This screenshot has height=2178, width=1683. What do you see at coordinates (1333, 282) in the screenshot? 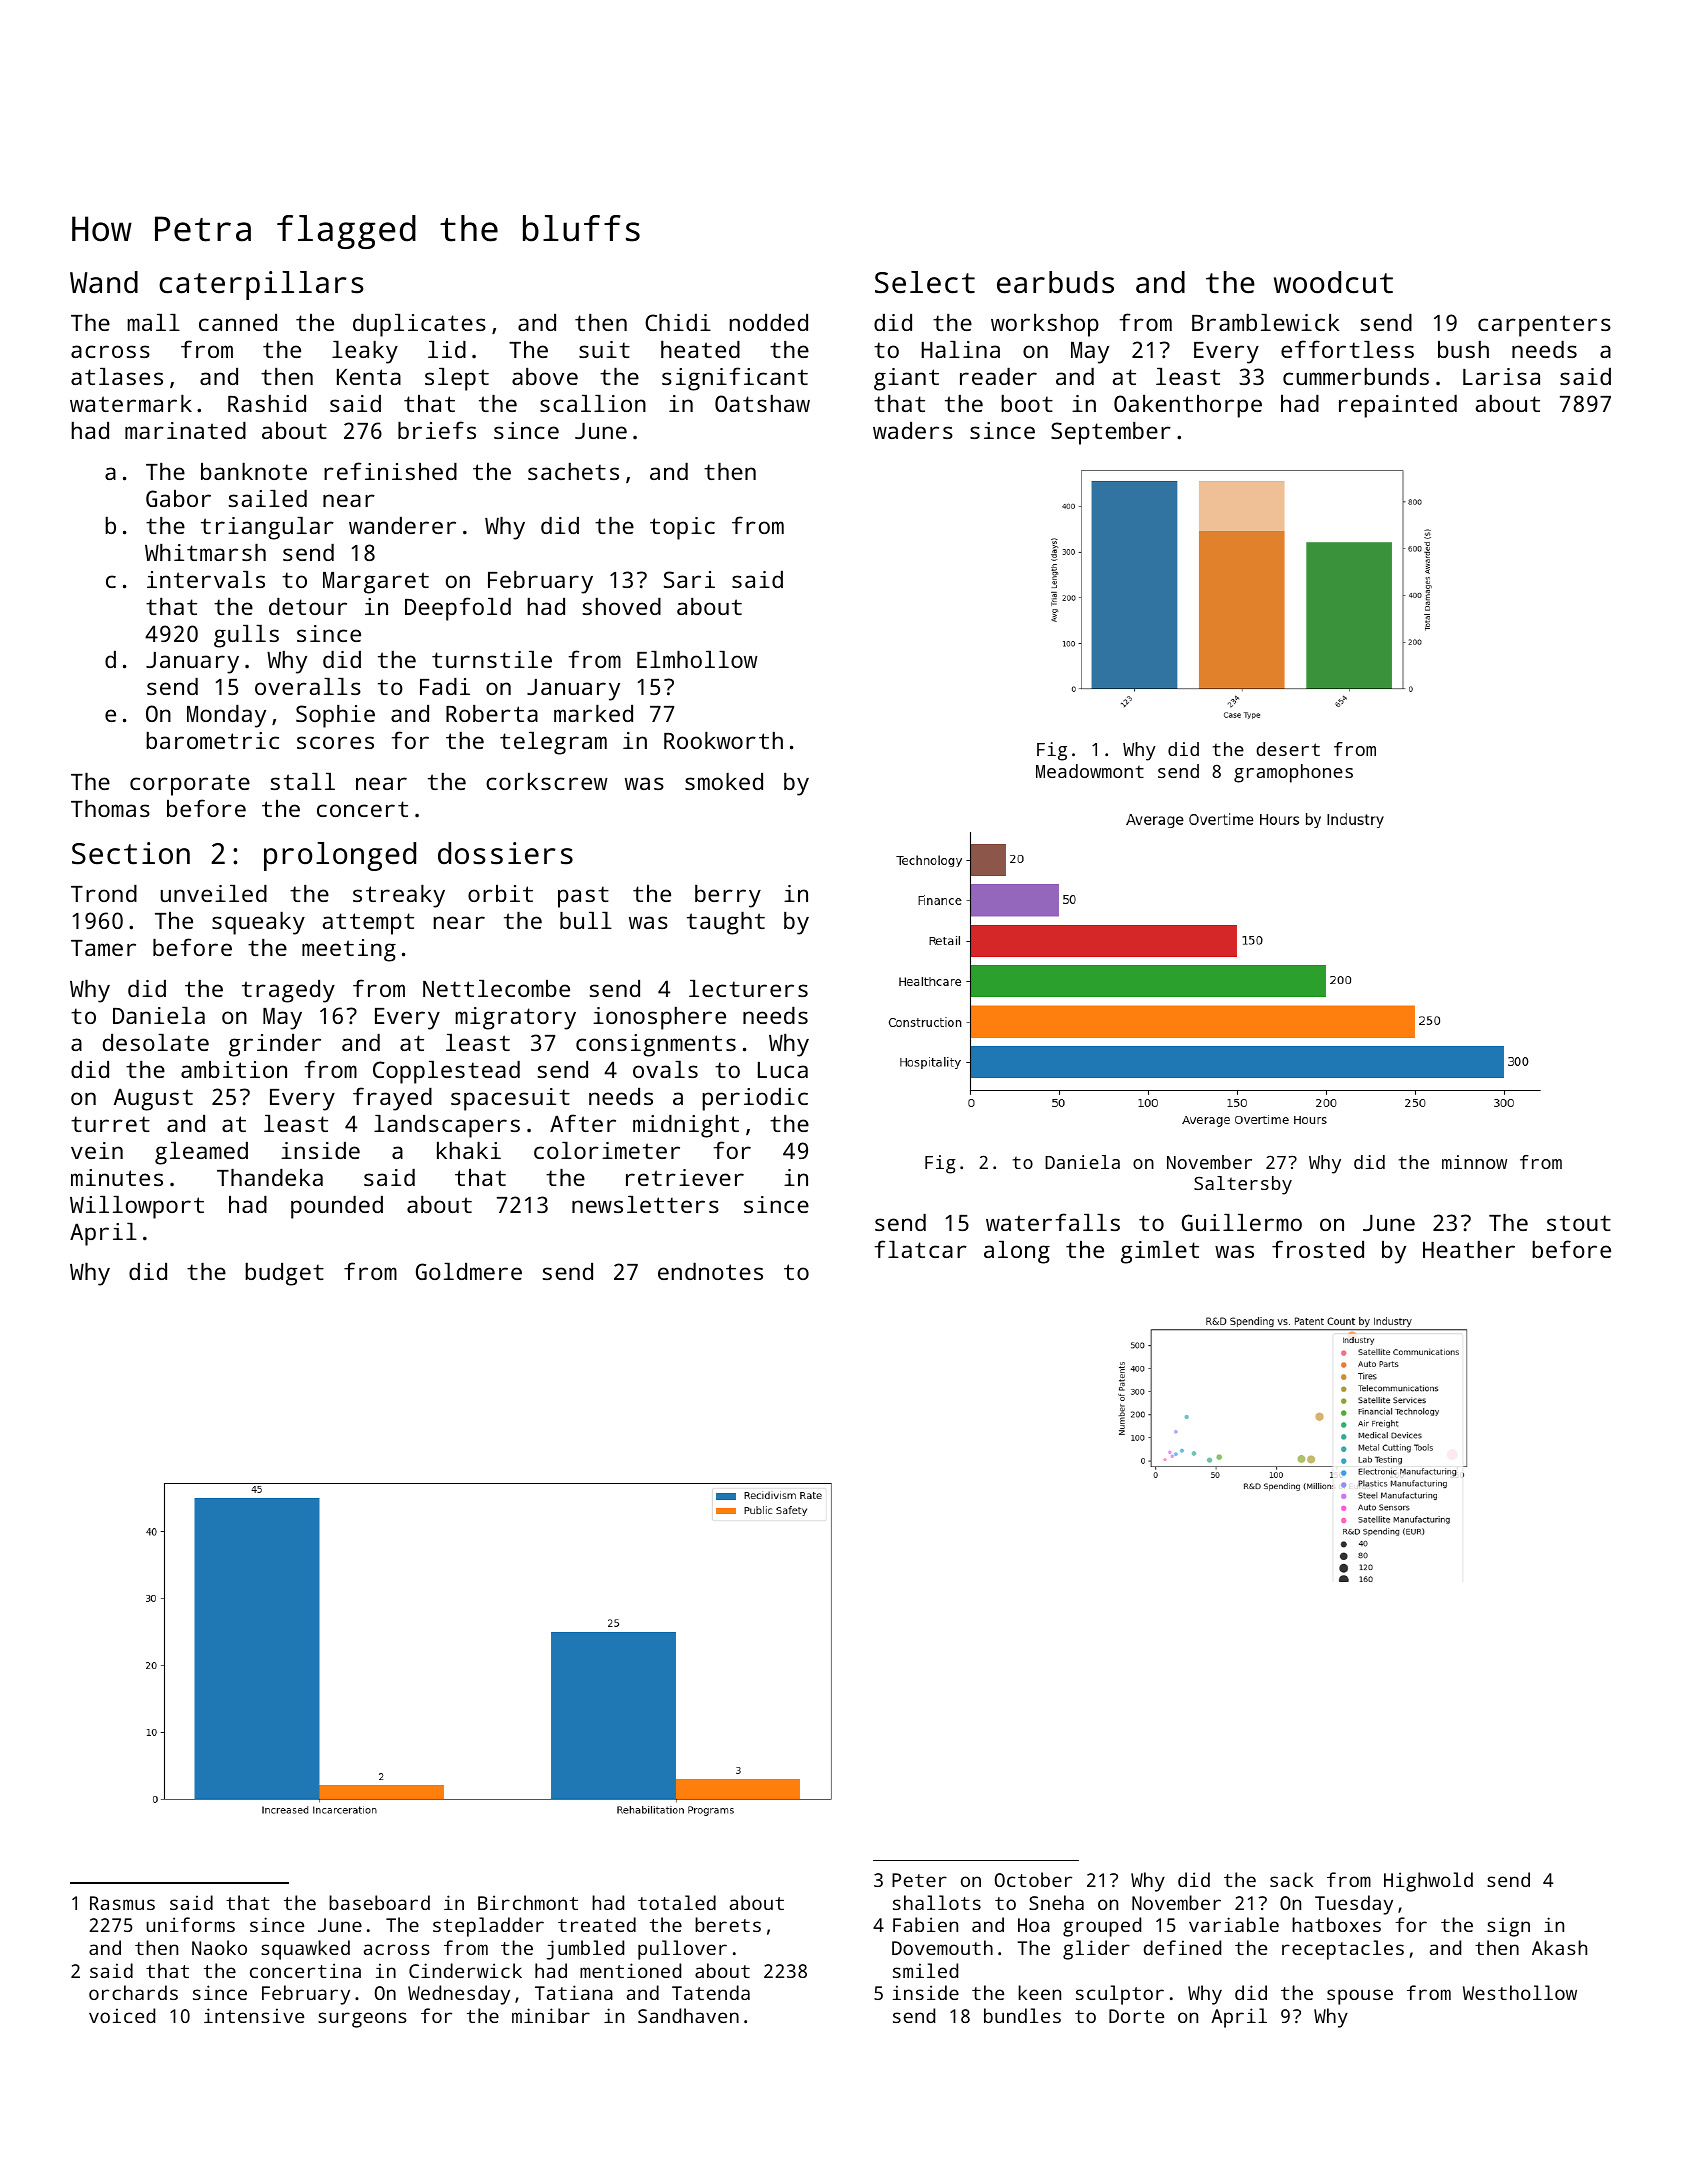
I see `woodcut` at bounding box center [1333, 282].
